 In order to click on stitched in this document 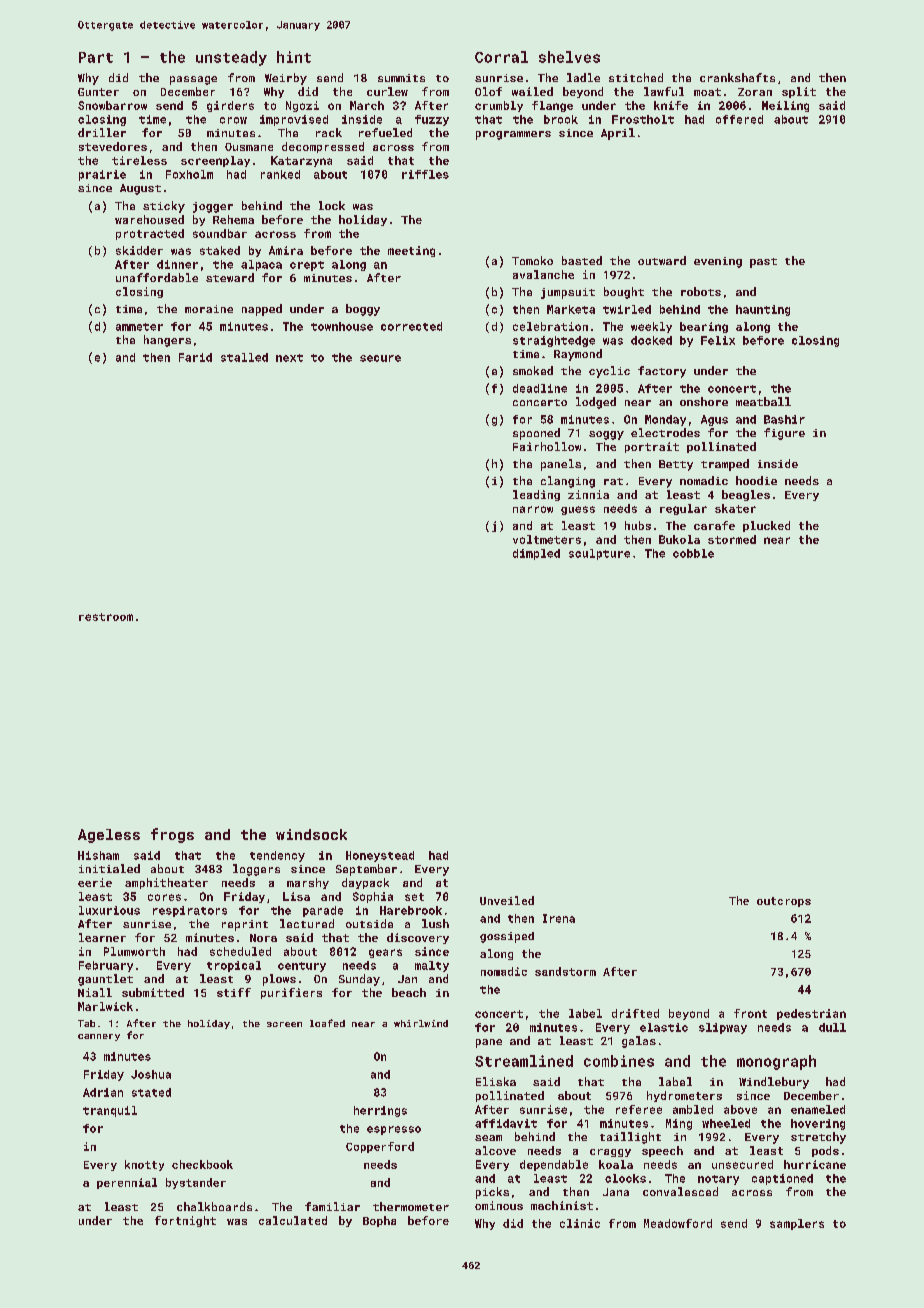, I will do `click(636, 77)`.
